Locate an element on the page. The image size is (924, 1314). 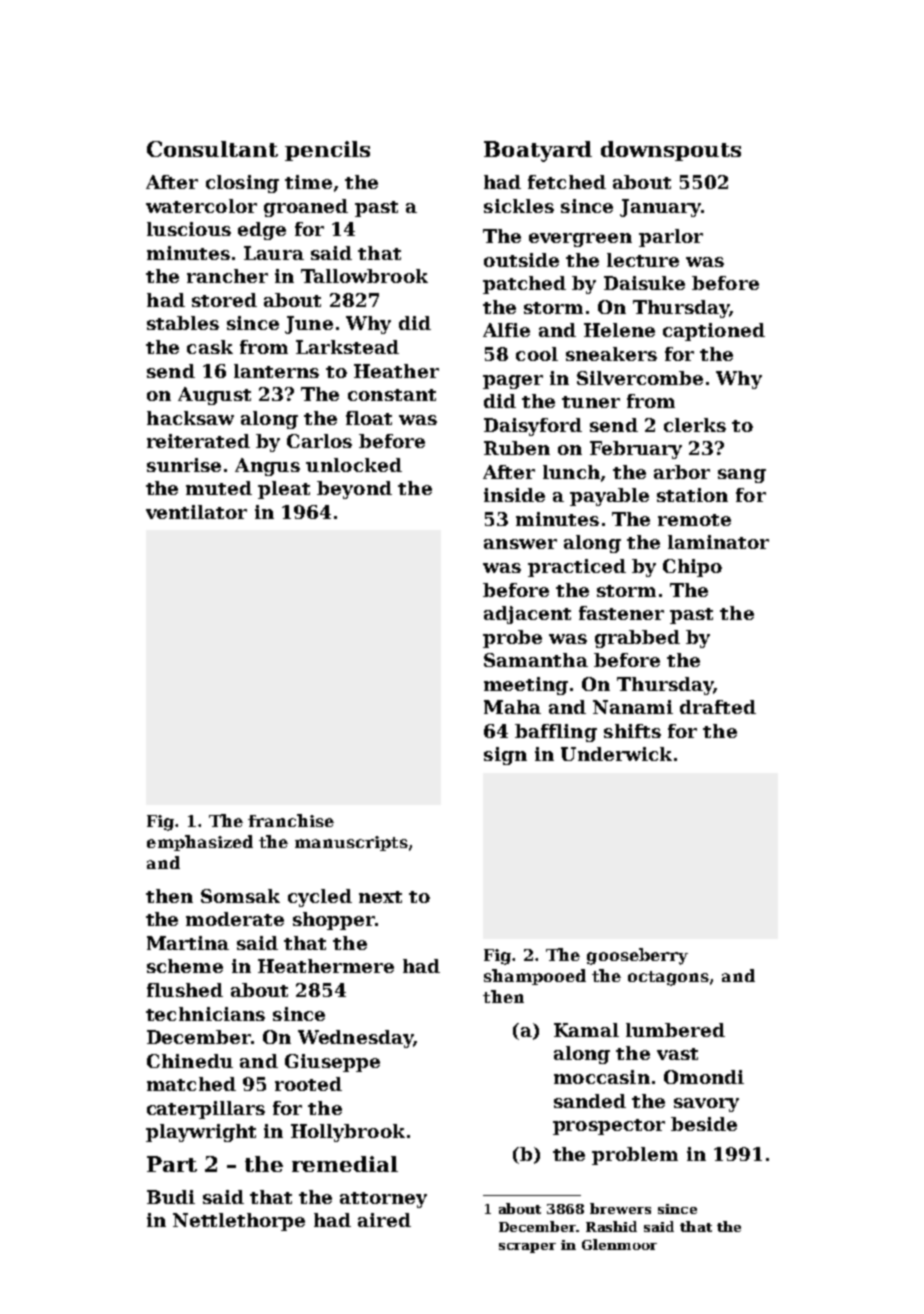
shampooed is located at coordinates (535, 977).
